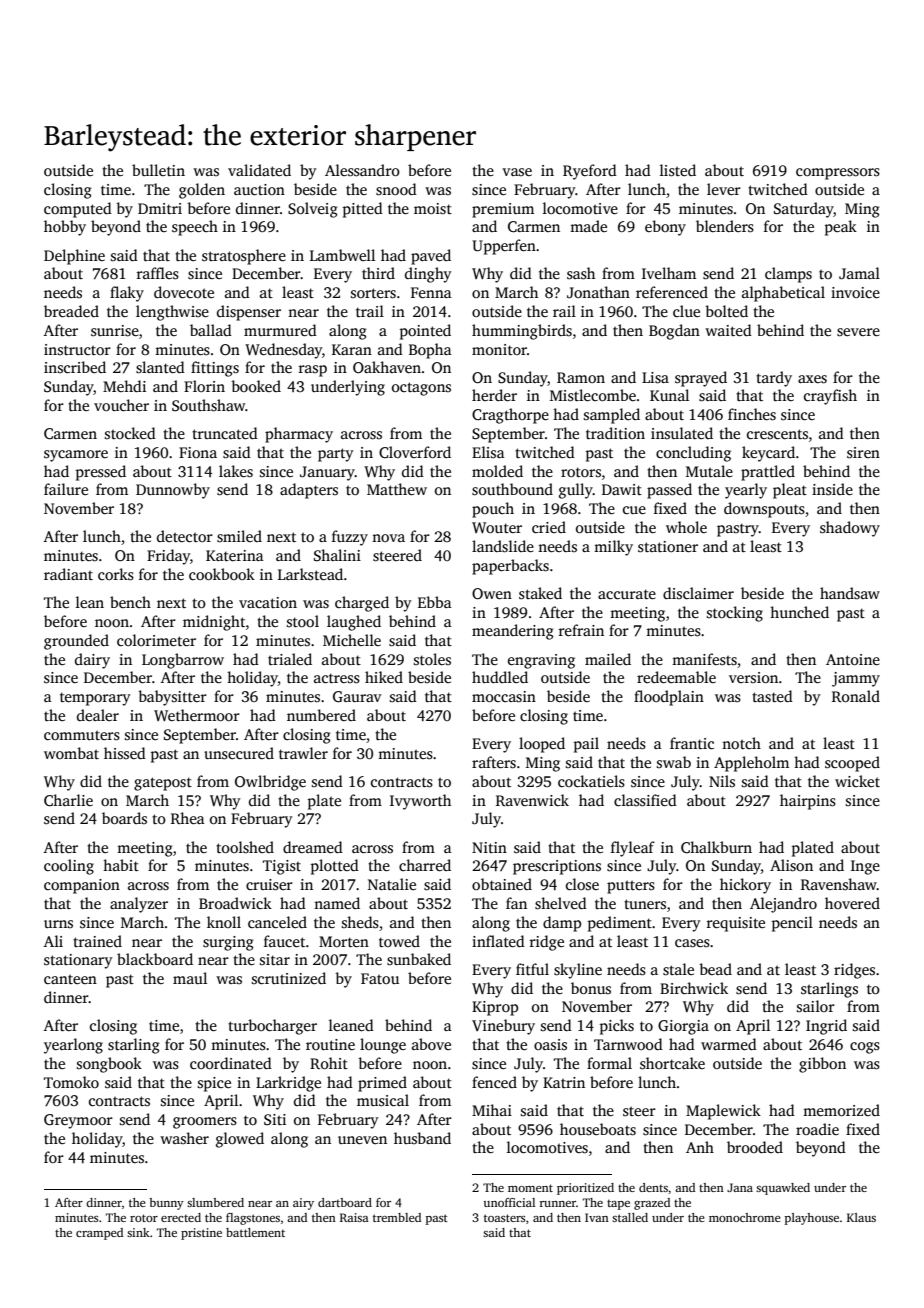 Image resolution: width=924 pixels, height=1308 pixels. What do you see at coordinates (838, 174) in the image?
I see `compressors` at bounding box center [838, 174].
